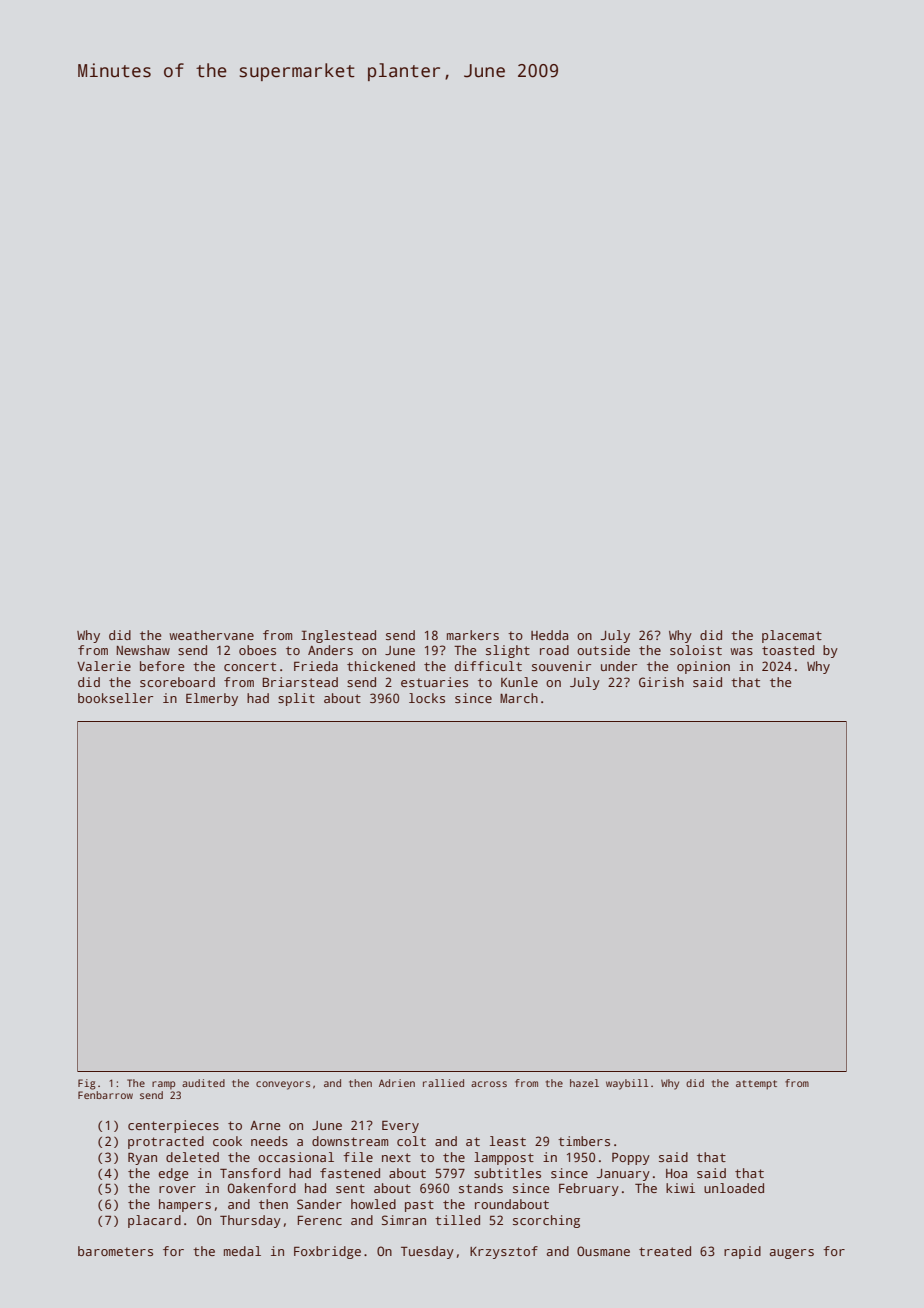 This document has width=924, height=1308. What do you see at coordinates (756, 1085) in the document?
I see `attempt` at bounding box center [756, 1085].
